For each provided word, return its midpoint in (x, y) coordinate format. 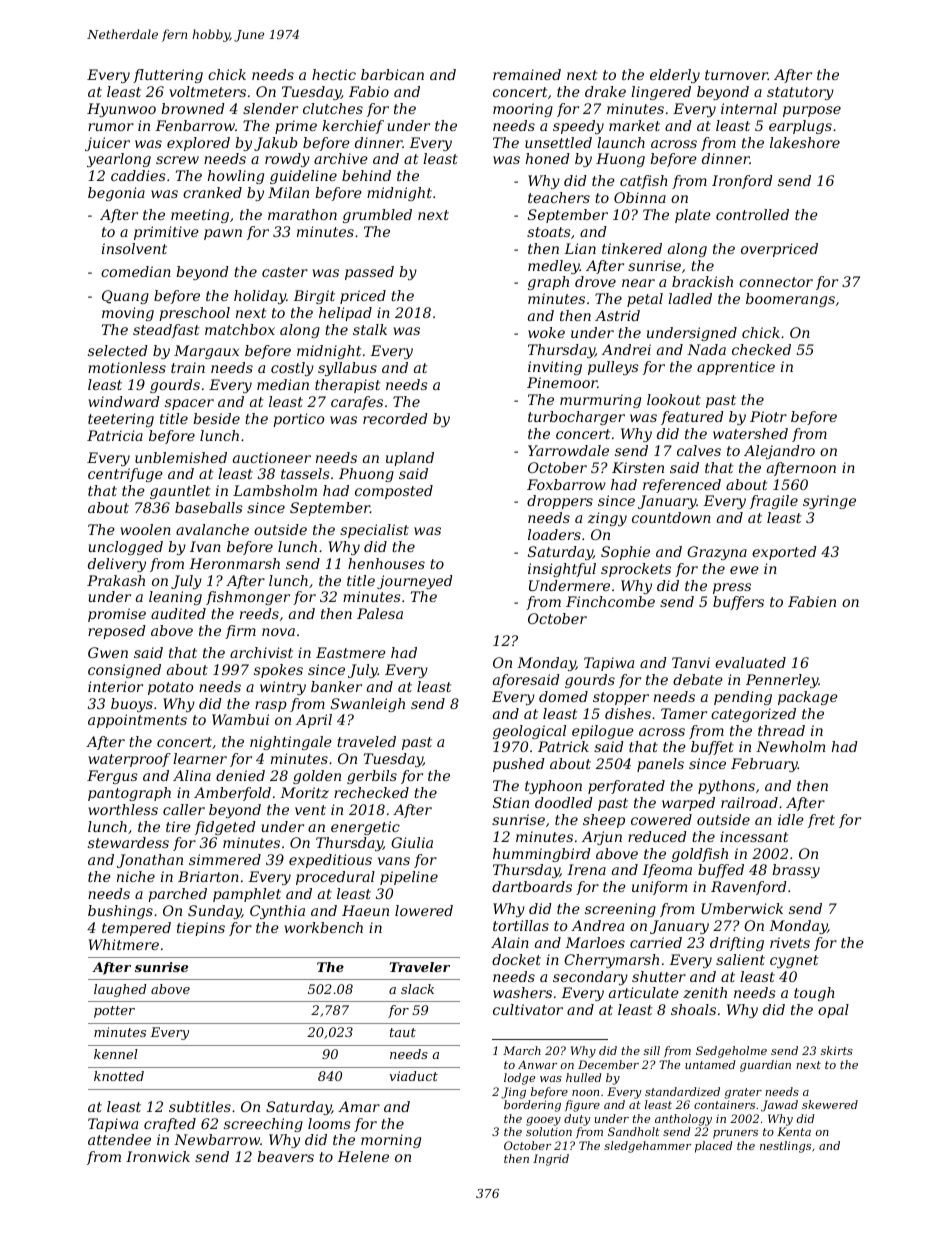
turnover (736, 75)
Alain (510, 942)
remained (527, 74)
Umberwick (742, 908)
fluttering (168, 76)
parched (177, 895)
